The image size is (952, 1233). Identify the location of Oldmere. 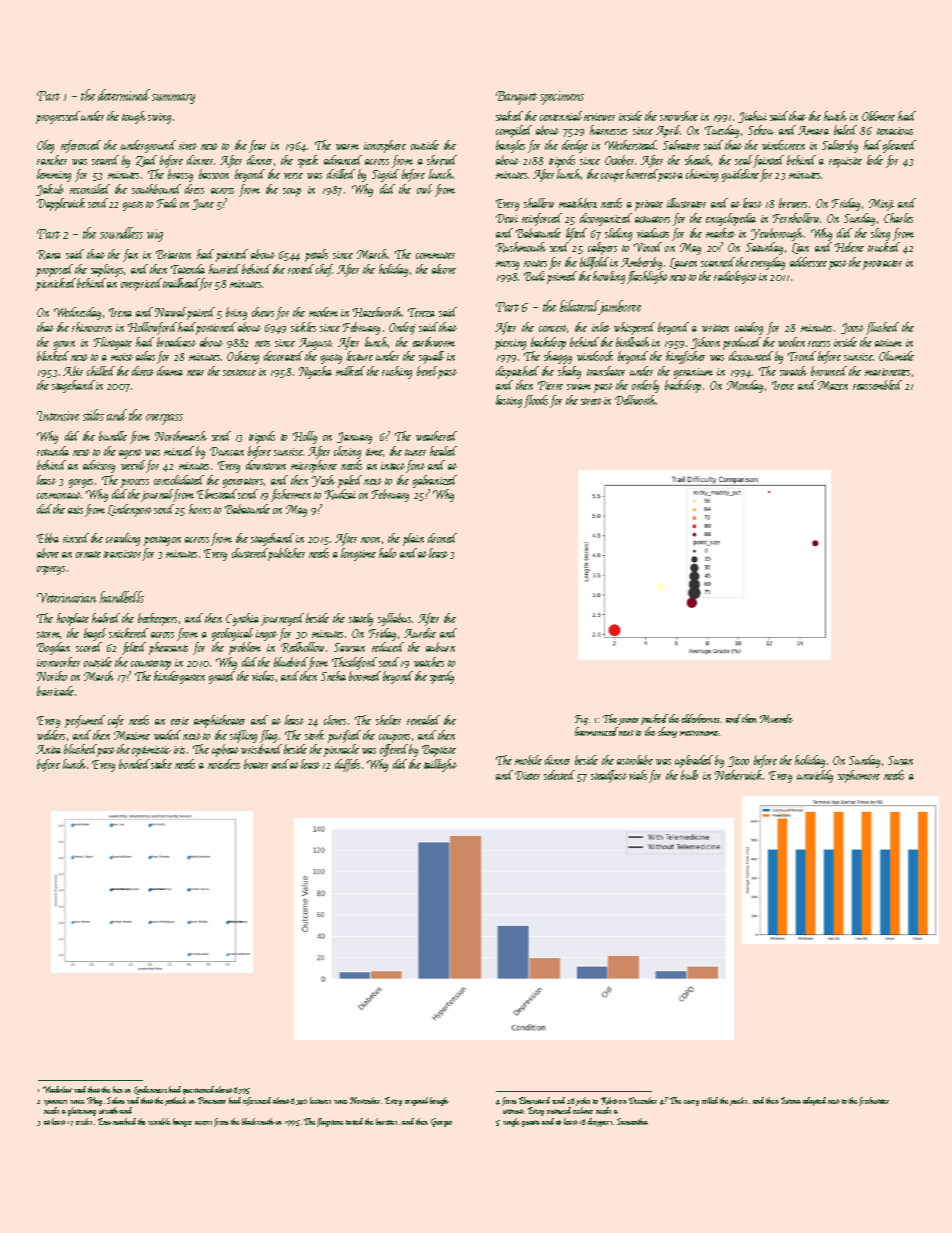
(878, 116).
